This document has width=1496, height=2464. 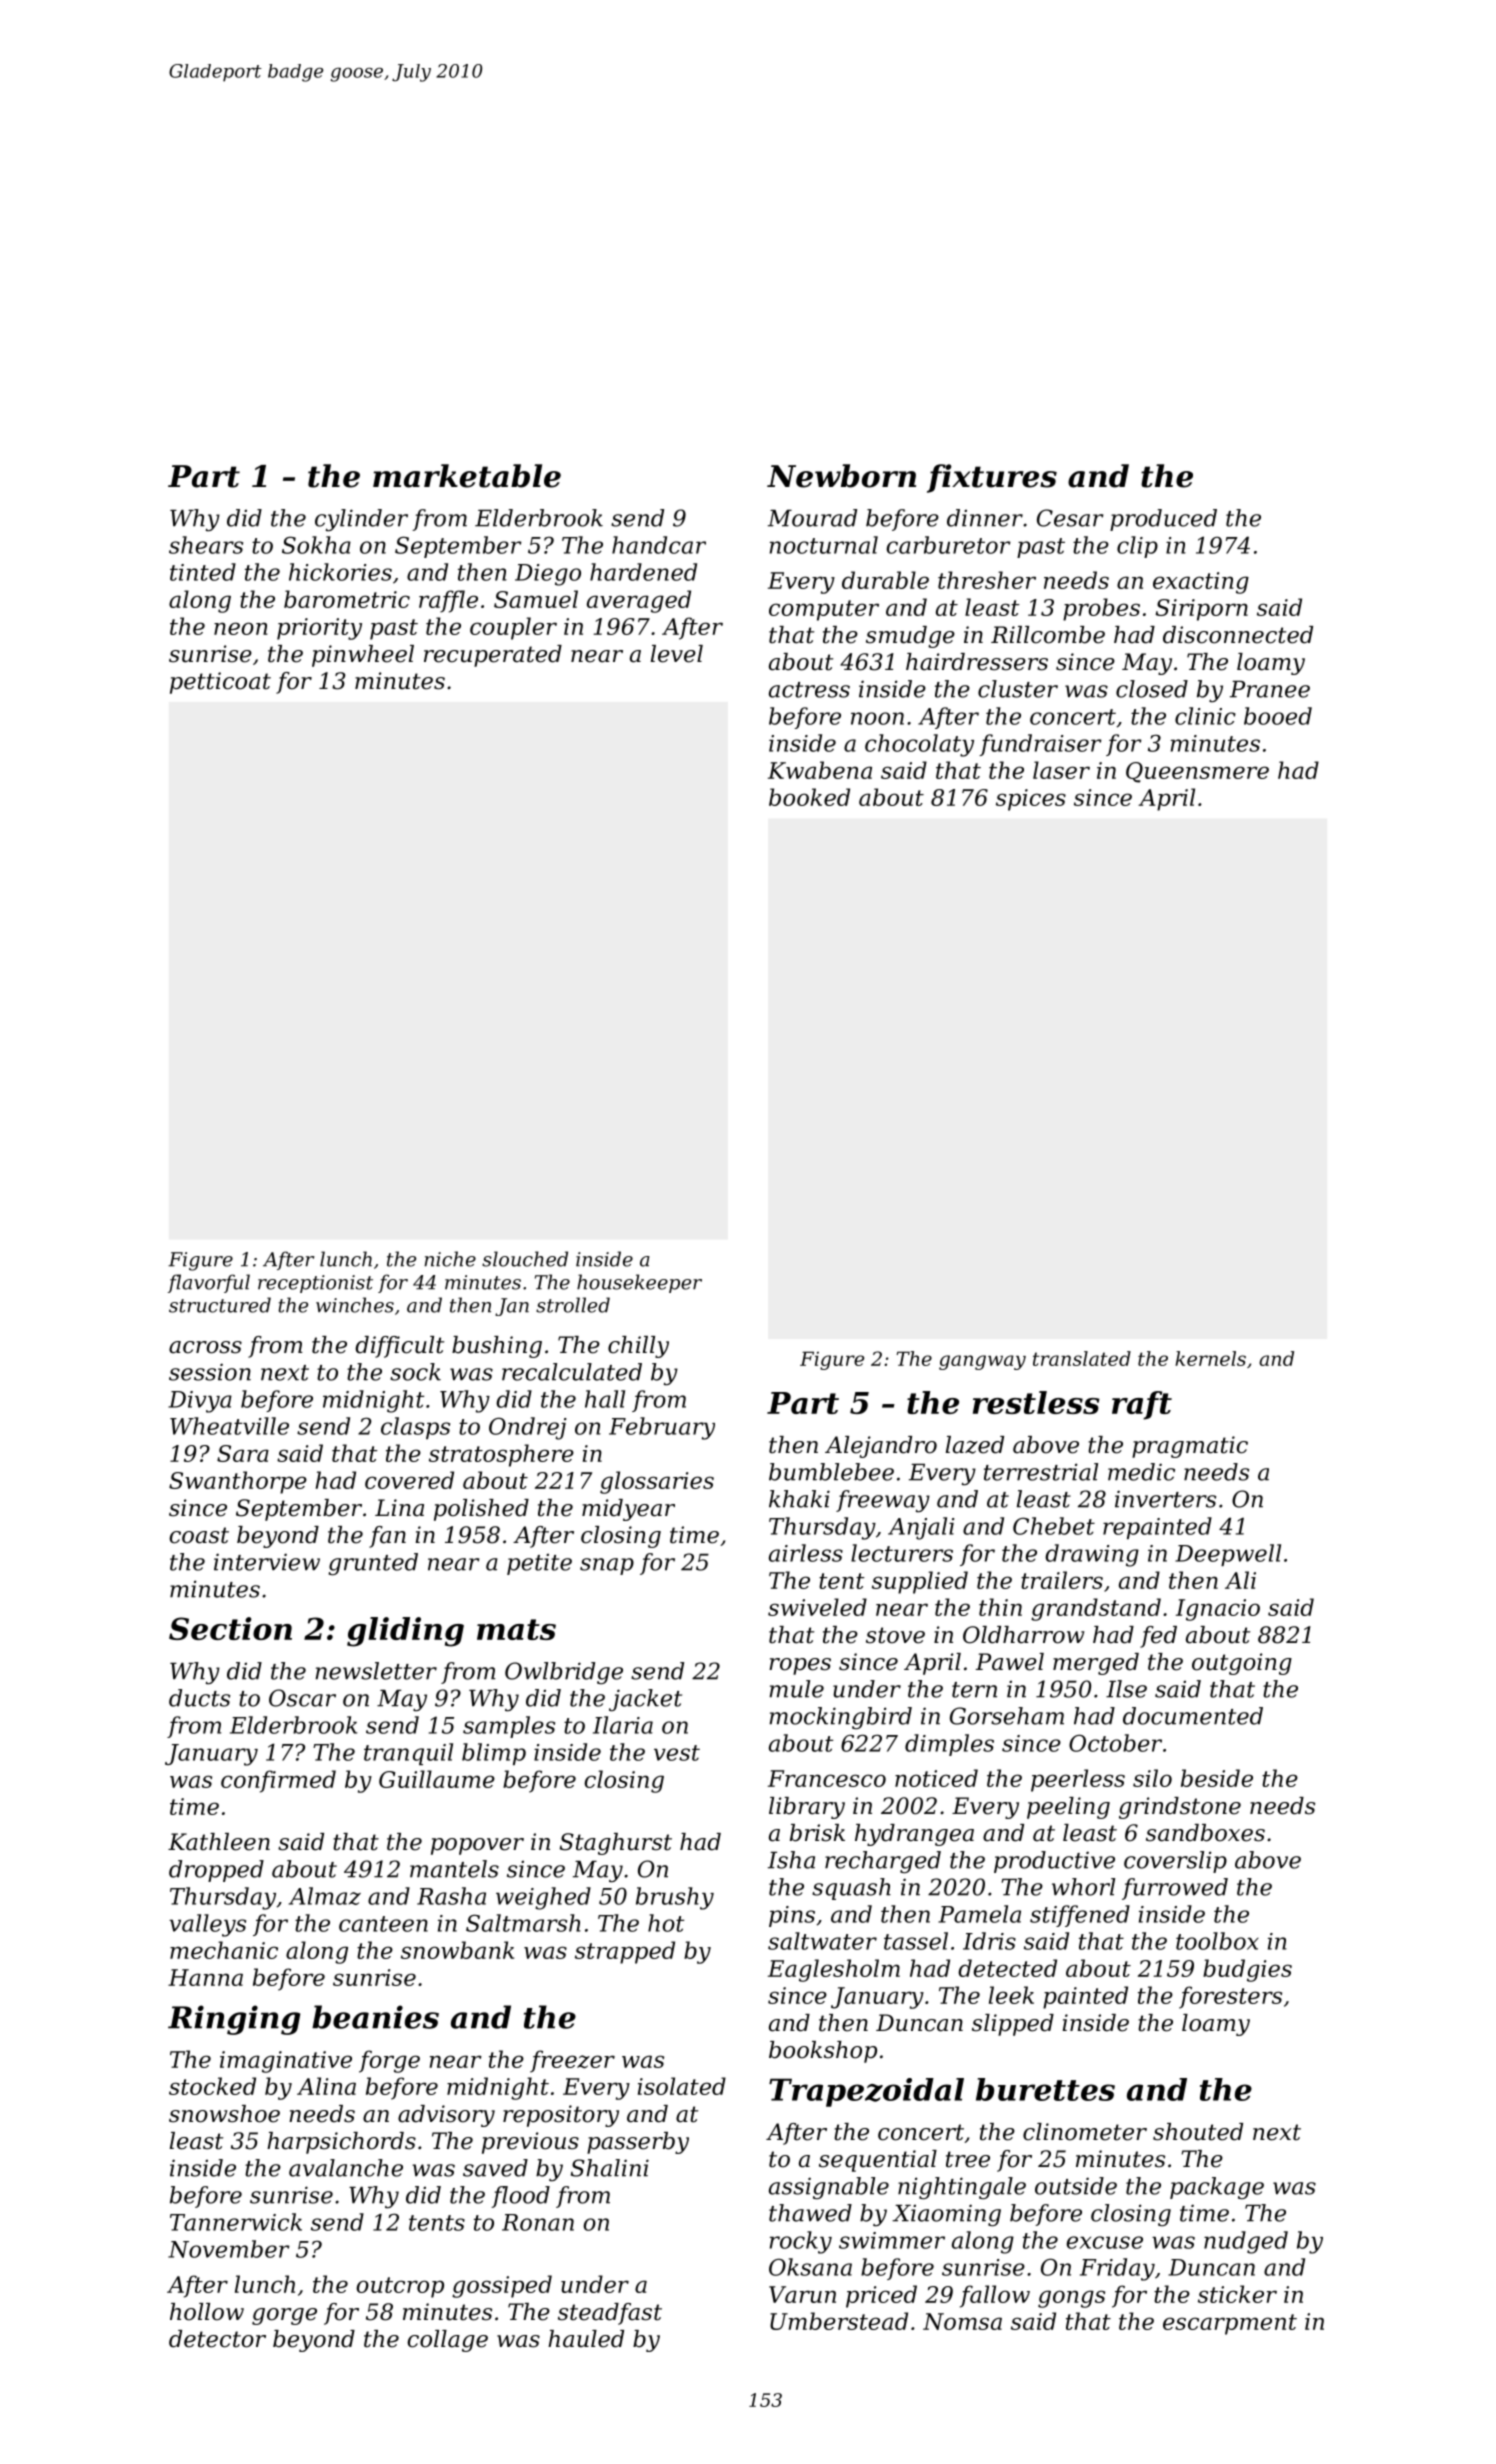 I want to click on Ilse, so click(x=1126, y=1689).
